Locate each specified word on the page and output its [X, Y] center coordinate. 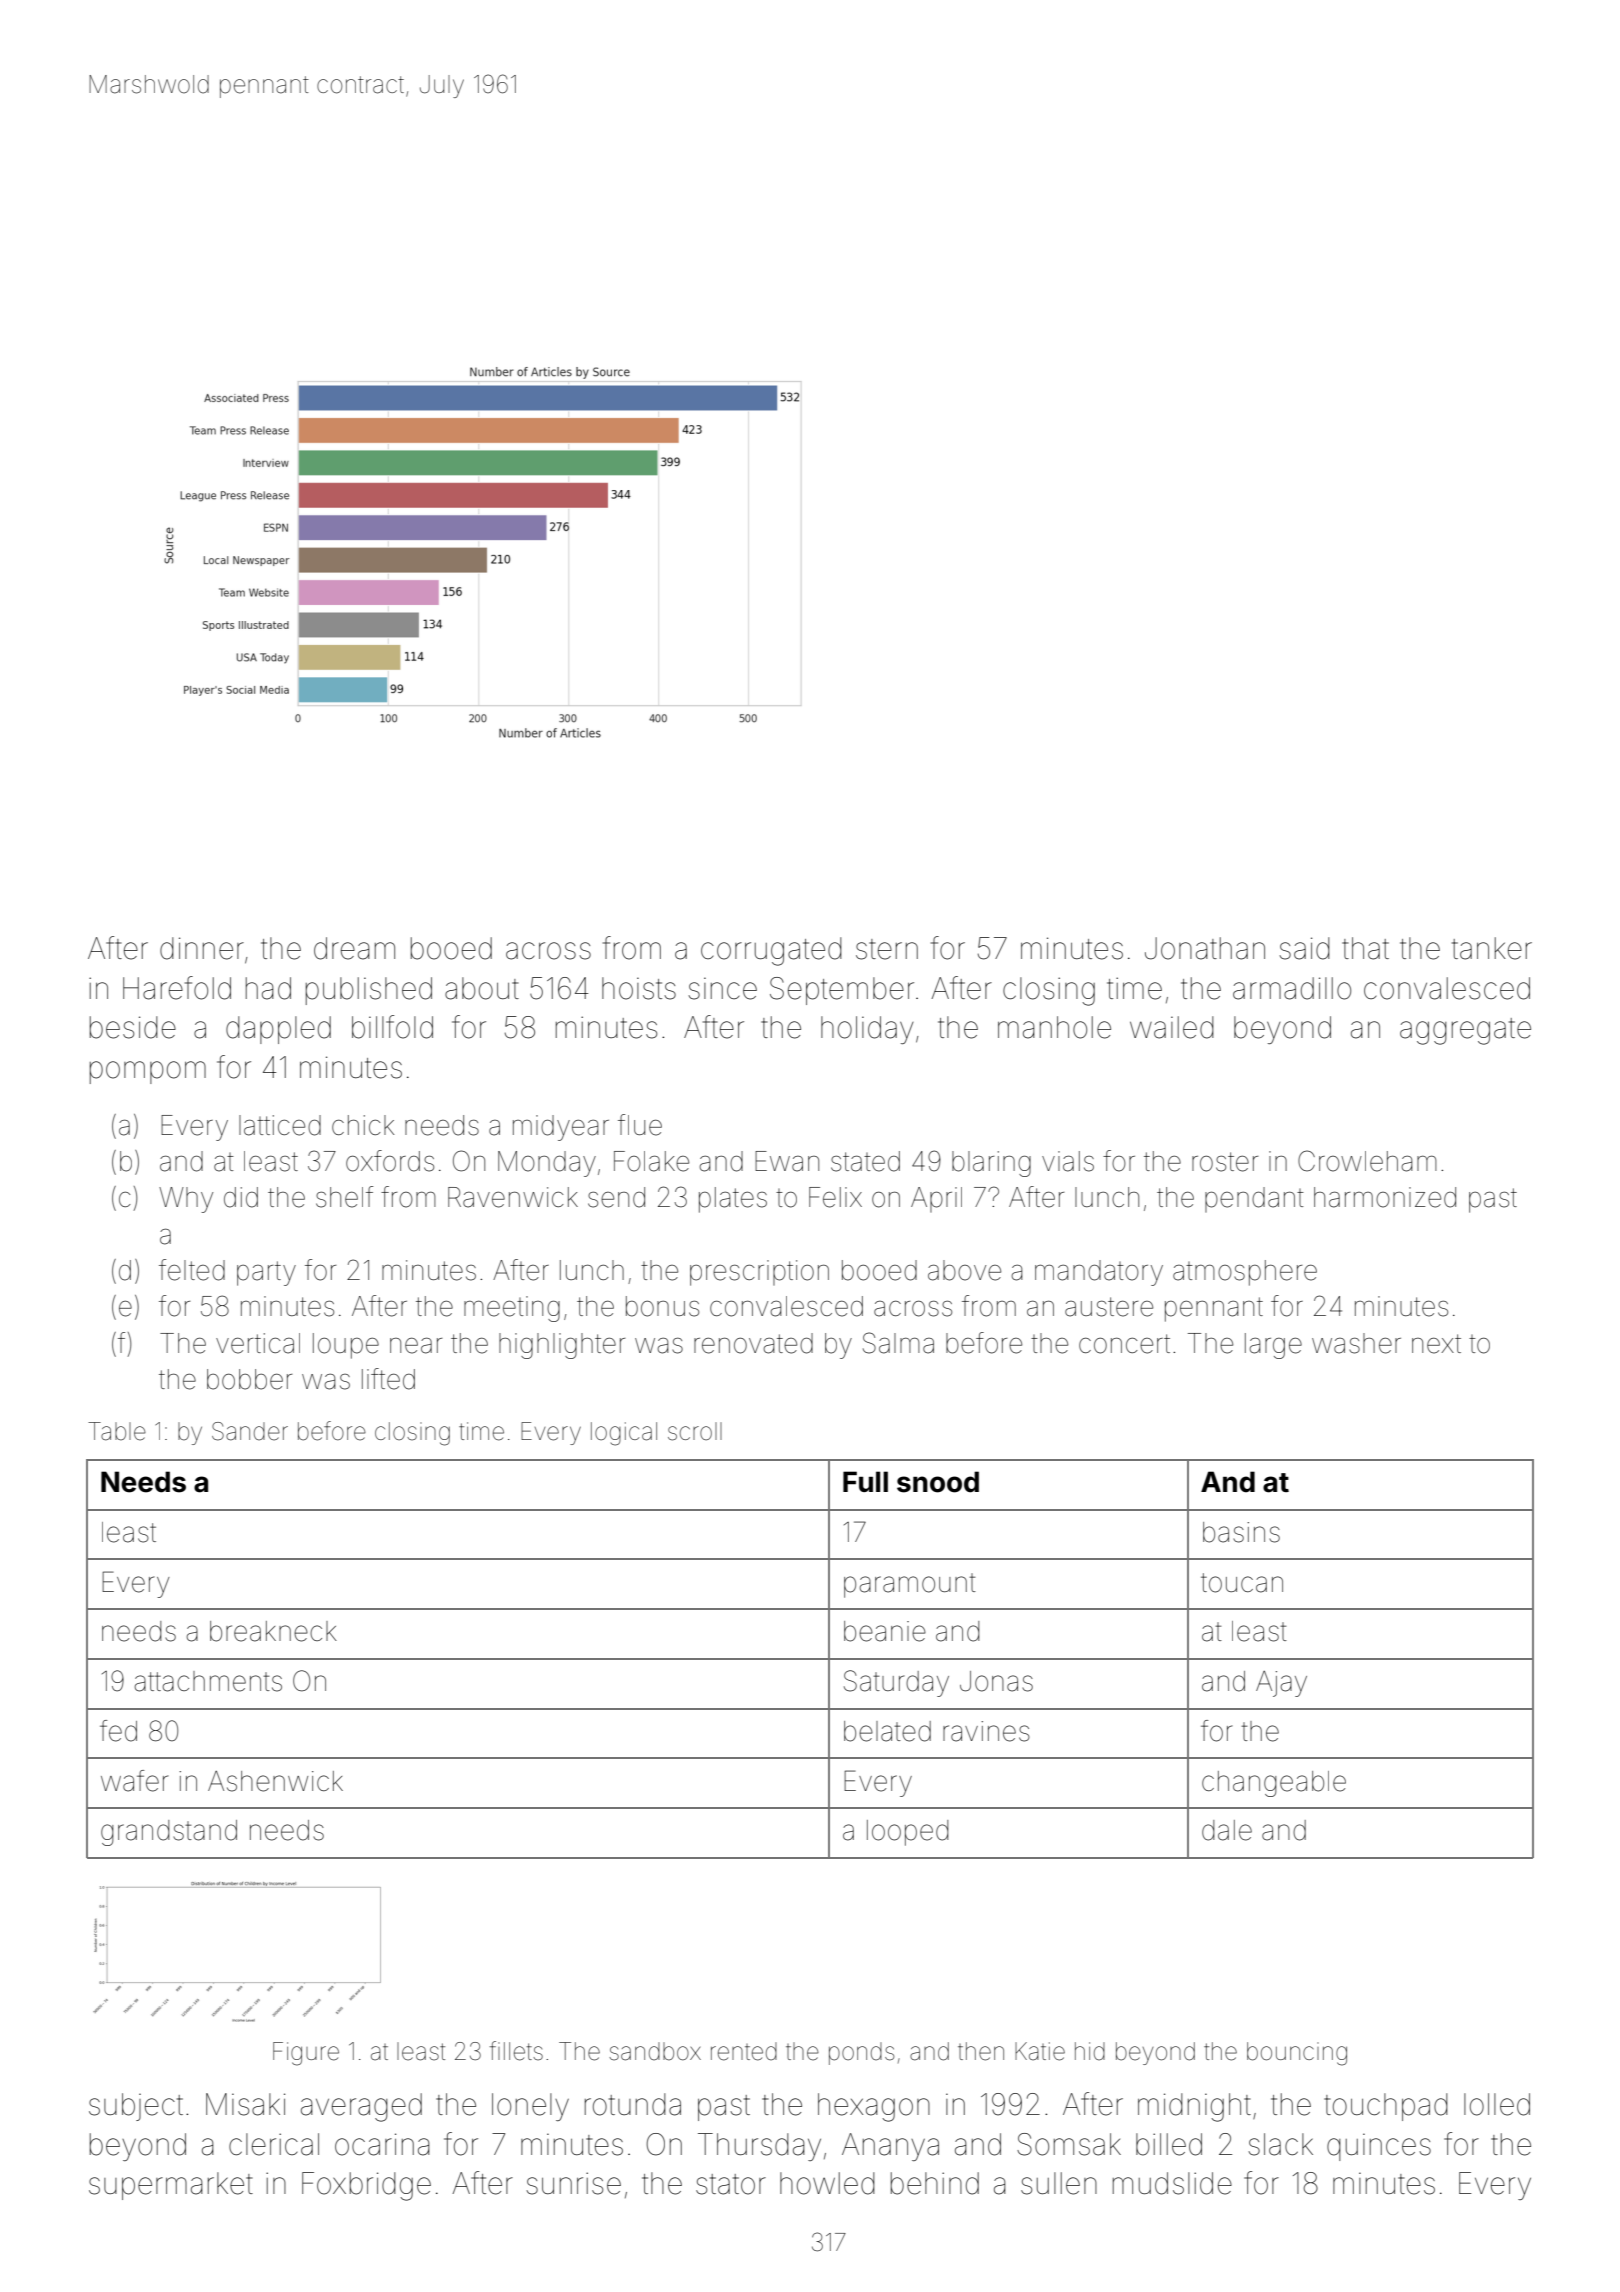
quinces [1379, 2147]
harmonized [1385, 1197]
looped [908, 1833]
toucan [1242, 1583]
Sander [250, 1431]
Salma [898, 1343]
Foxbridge [366, 2186]
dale [1227, 1830]
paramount [910, 1585]
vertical [258, 1343]
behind [935, 2183]
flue [640, 1125]
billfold [392, 1027]
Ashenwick [275, 1781]
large [1273, 1346]
